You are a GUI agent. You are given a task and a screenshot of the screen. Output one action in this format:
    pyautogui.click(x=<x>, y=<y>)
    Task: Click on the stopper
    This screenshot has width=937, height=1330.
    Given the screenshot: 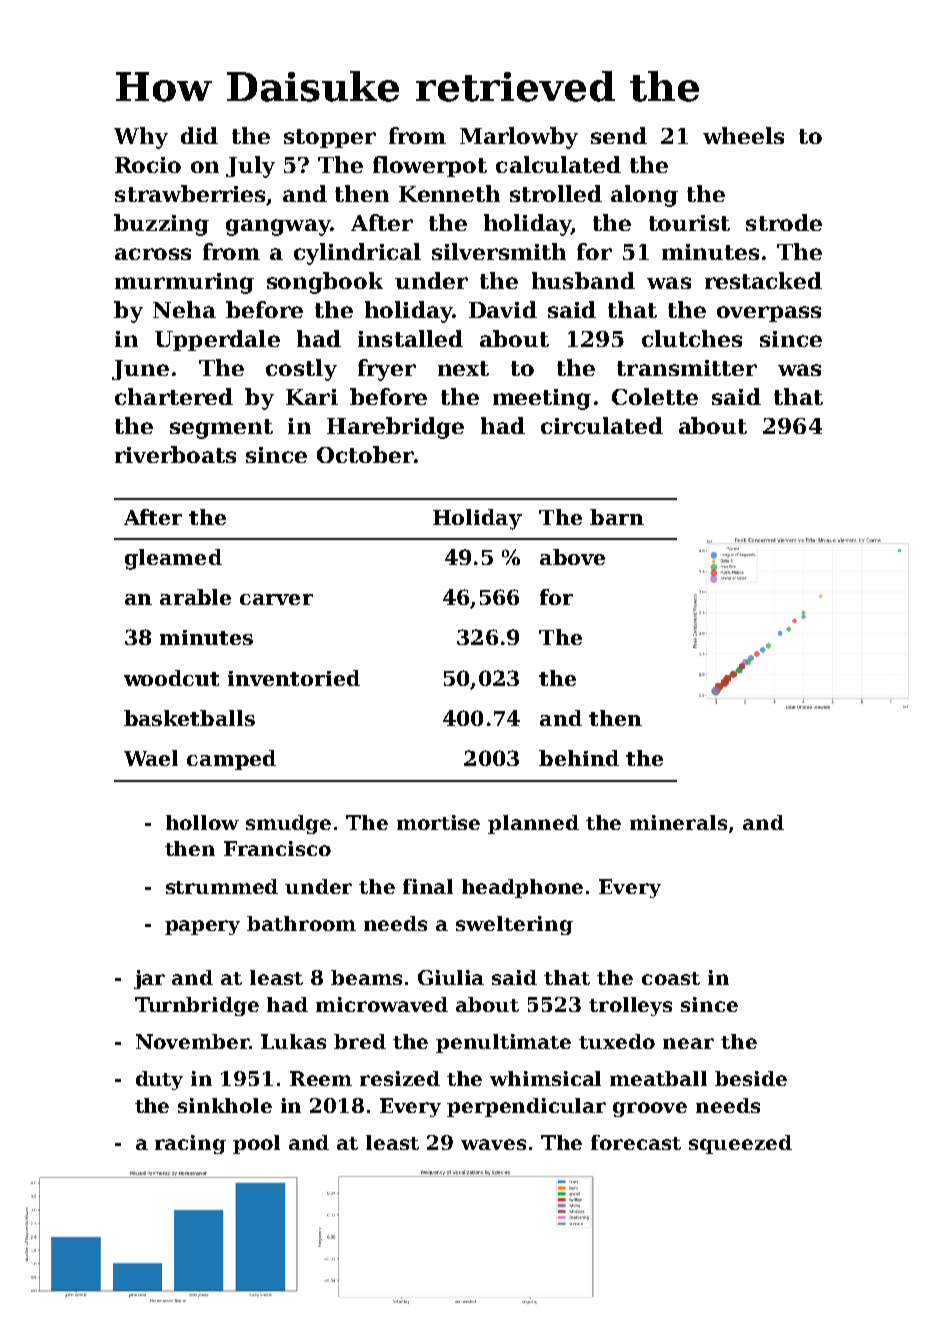 What is the action you would take?
    pyautogui.click(x=330, y=138)
